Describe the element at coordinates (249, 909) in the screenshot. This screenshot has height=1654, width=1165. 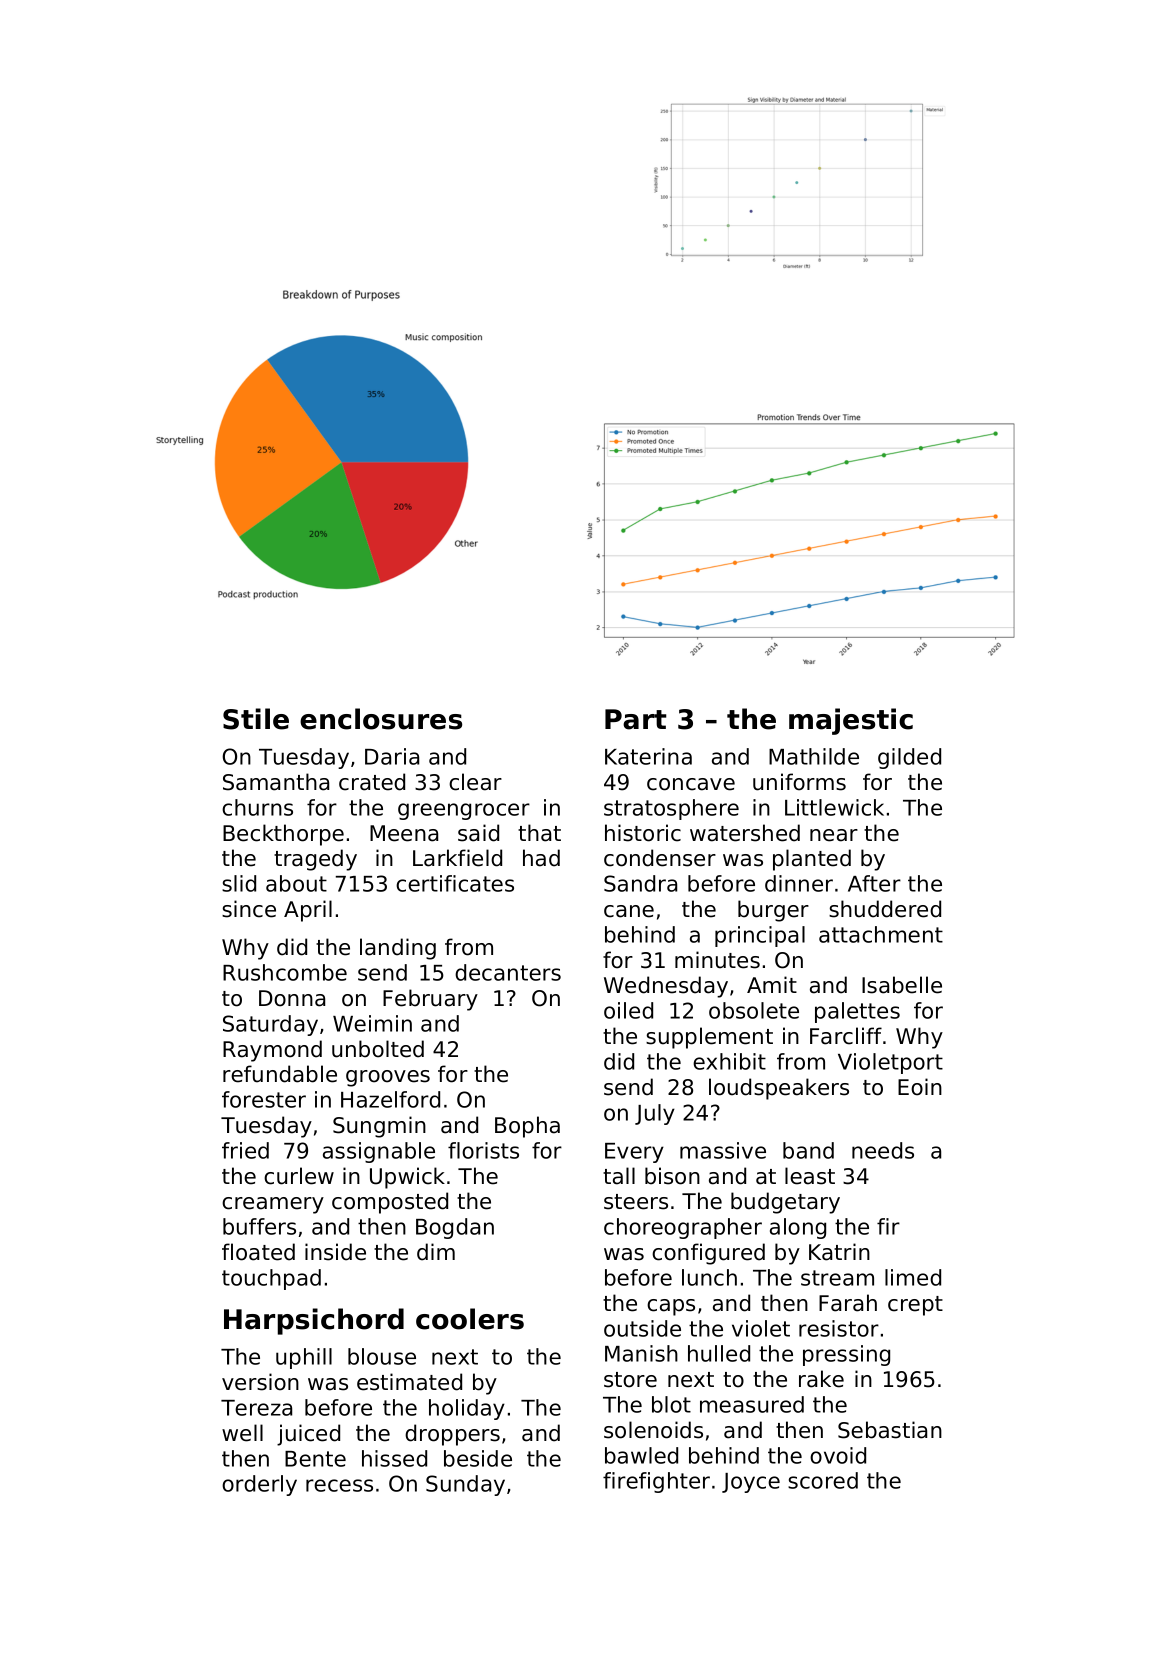
I see `since` at that location.
